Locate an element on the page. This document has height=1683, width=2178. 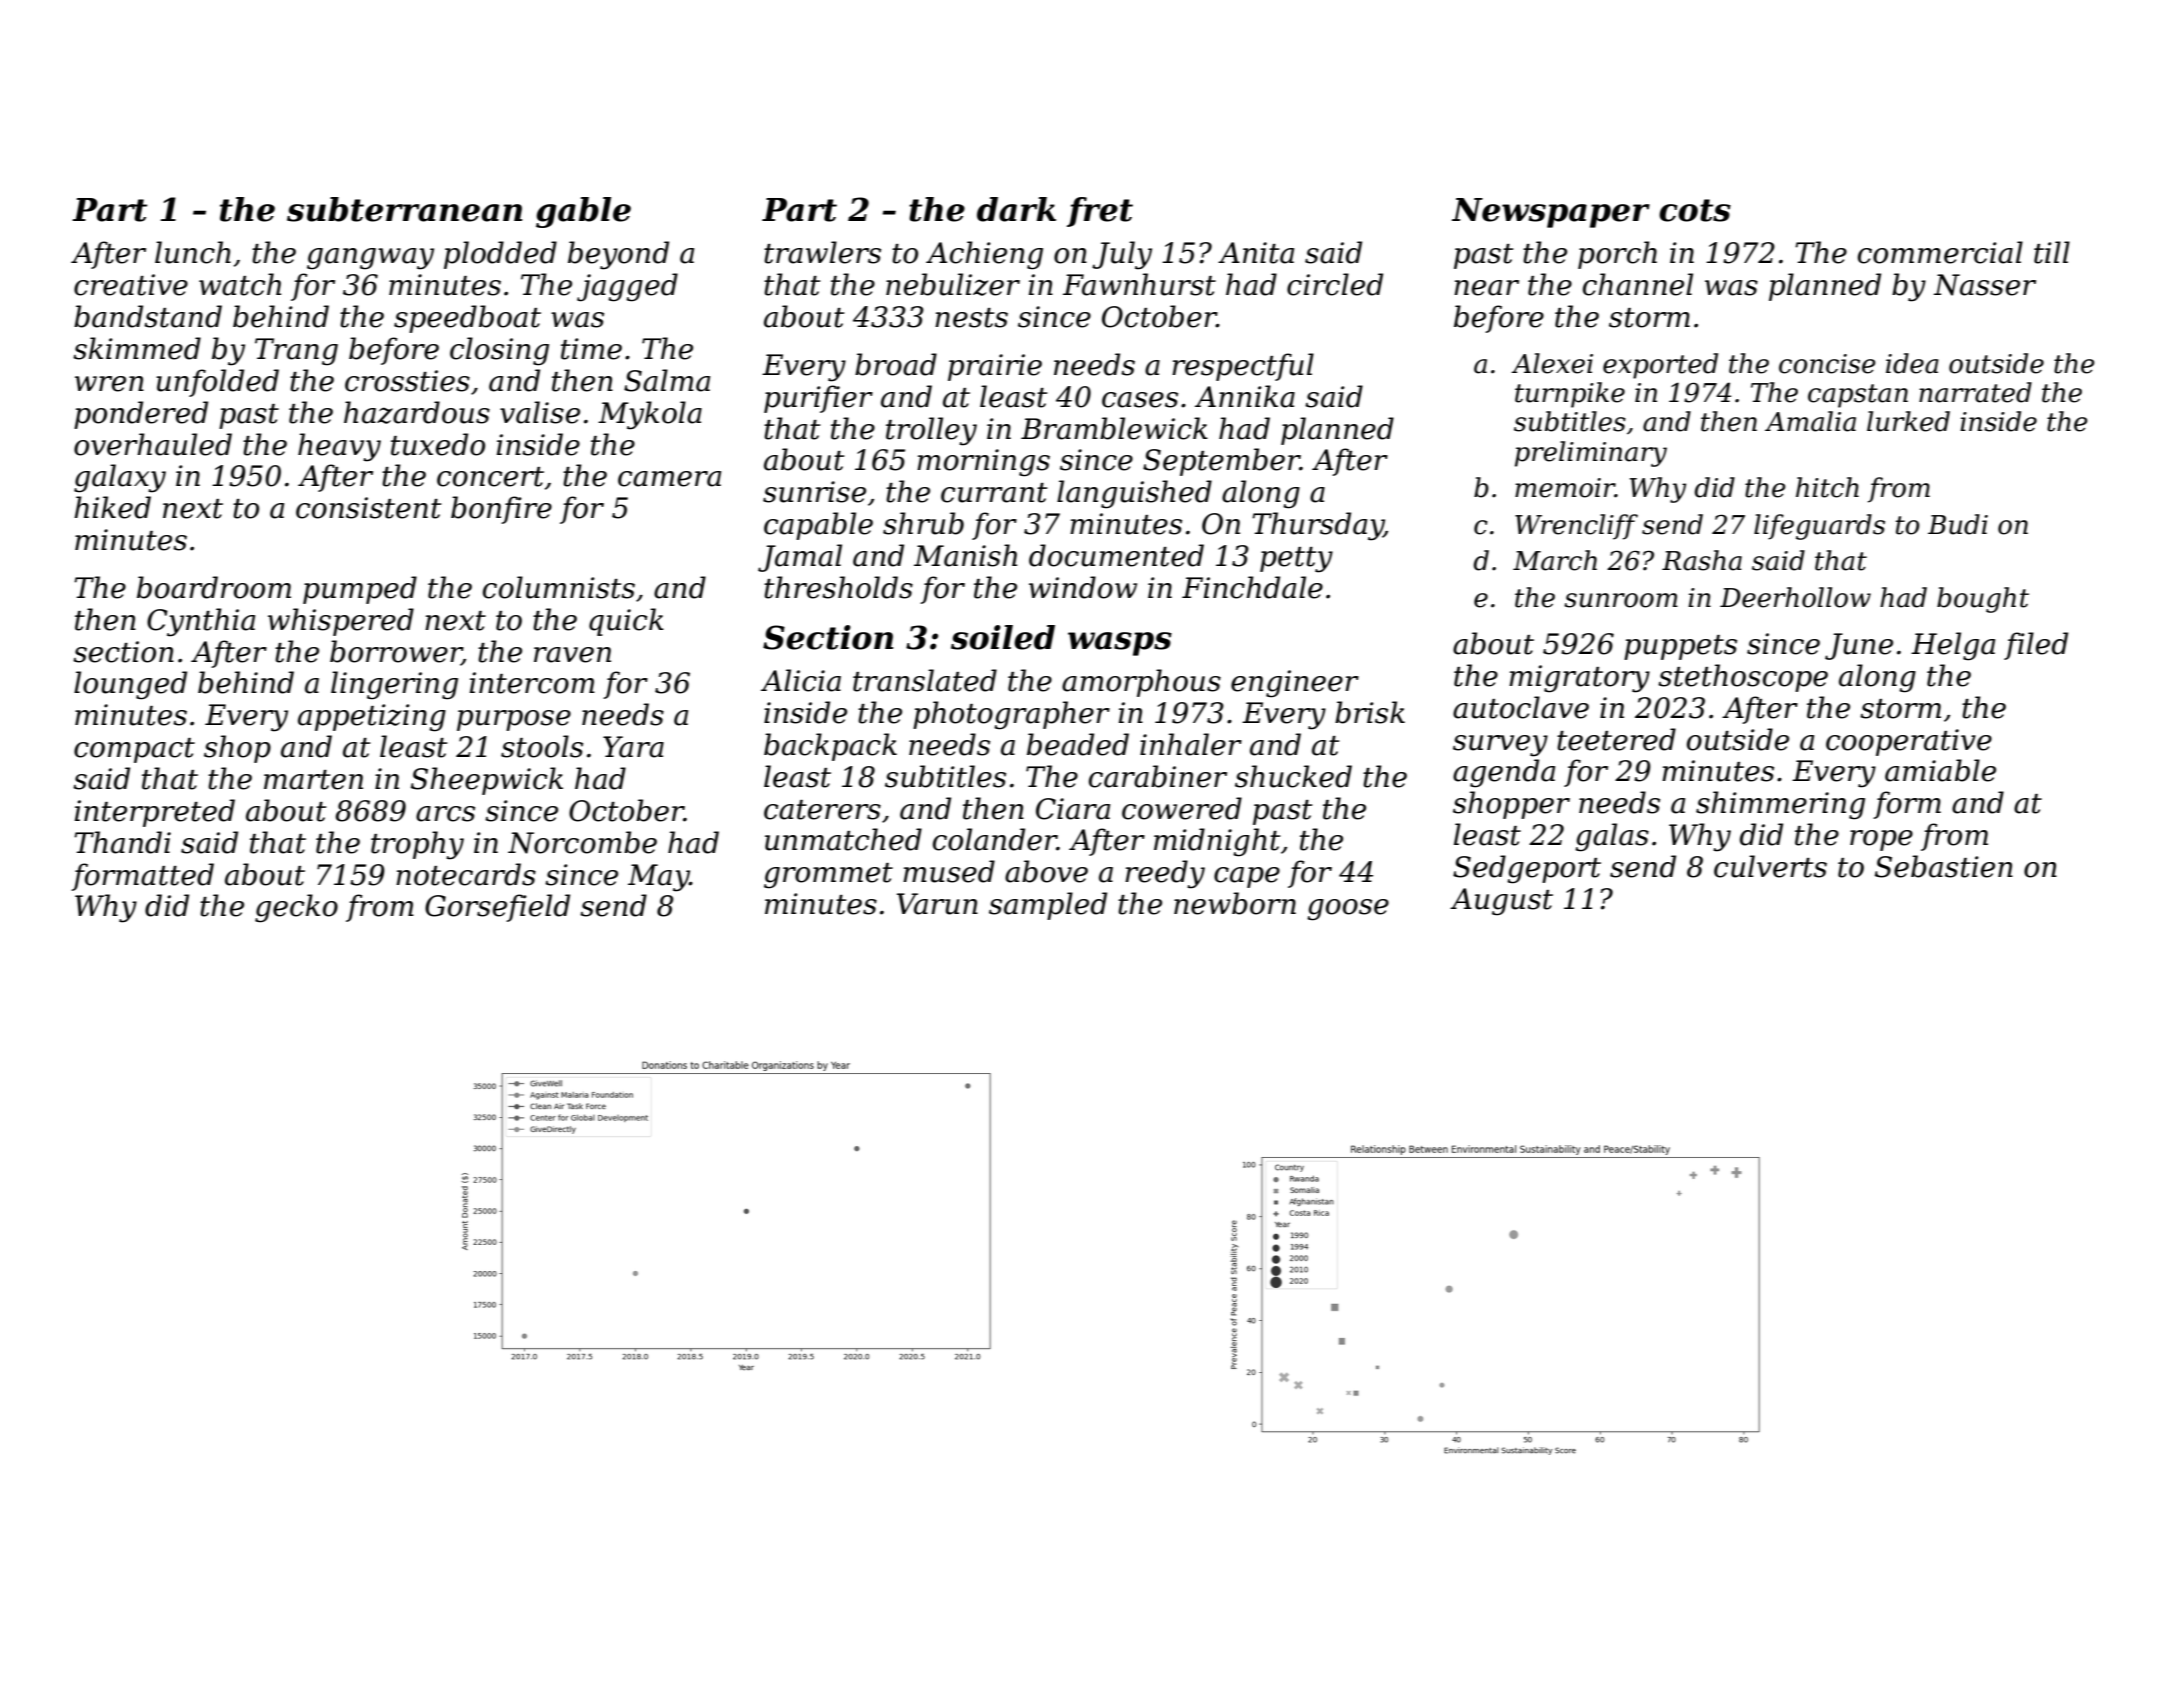
trophy is located at coordinates (417, 845).
